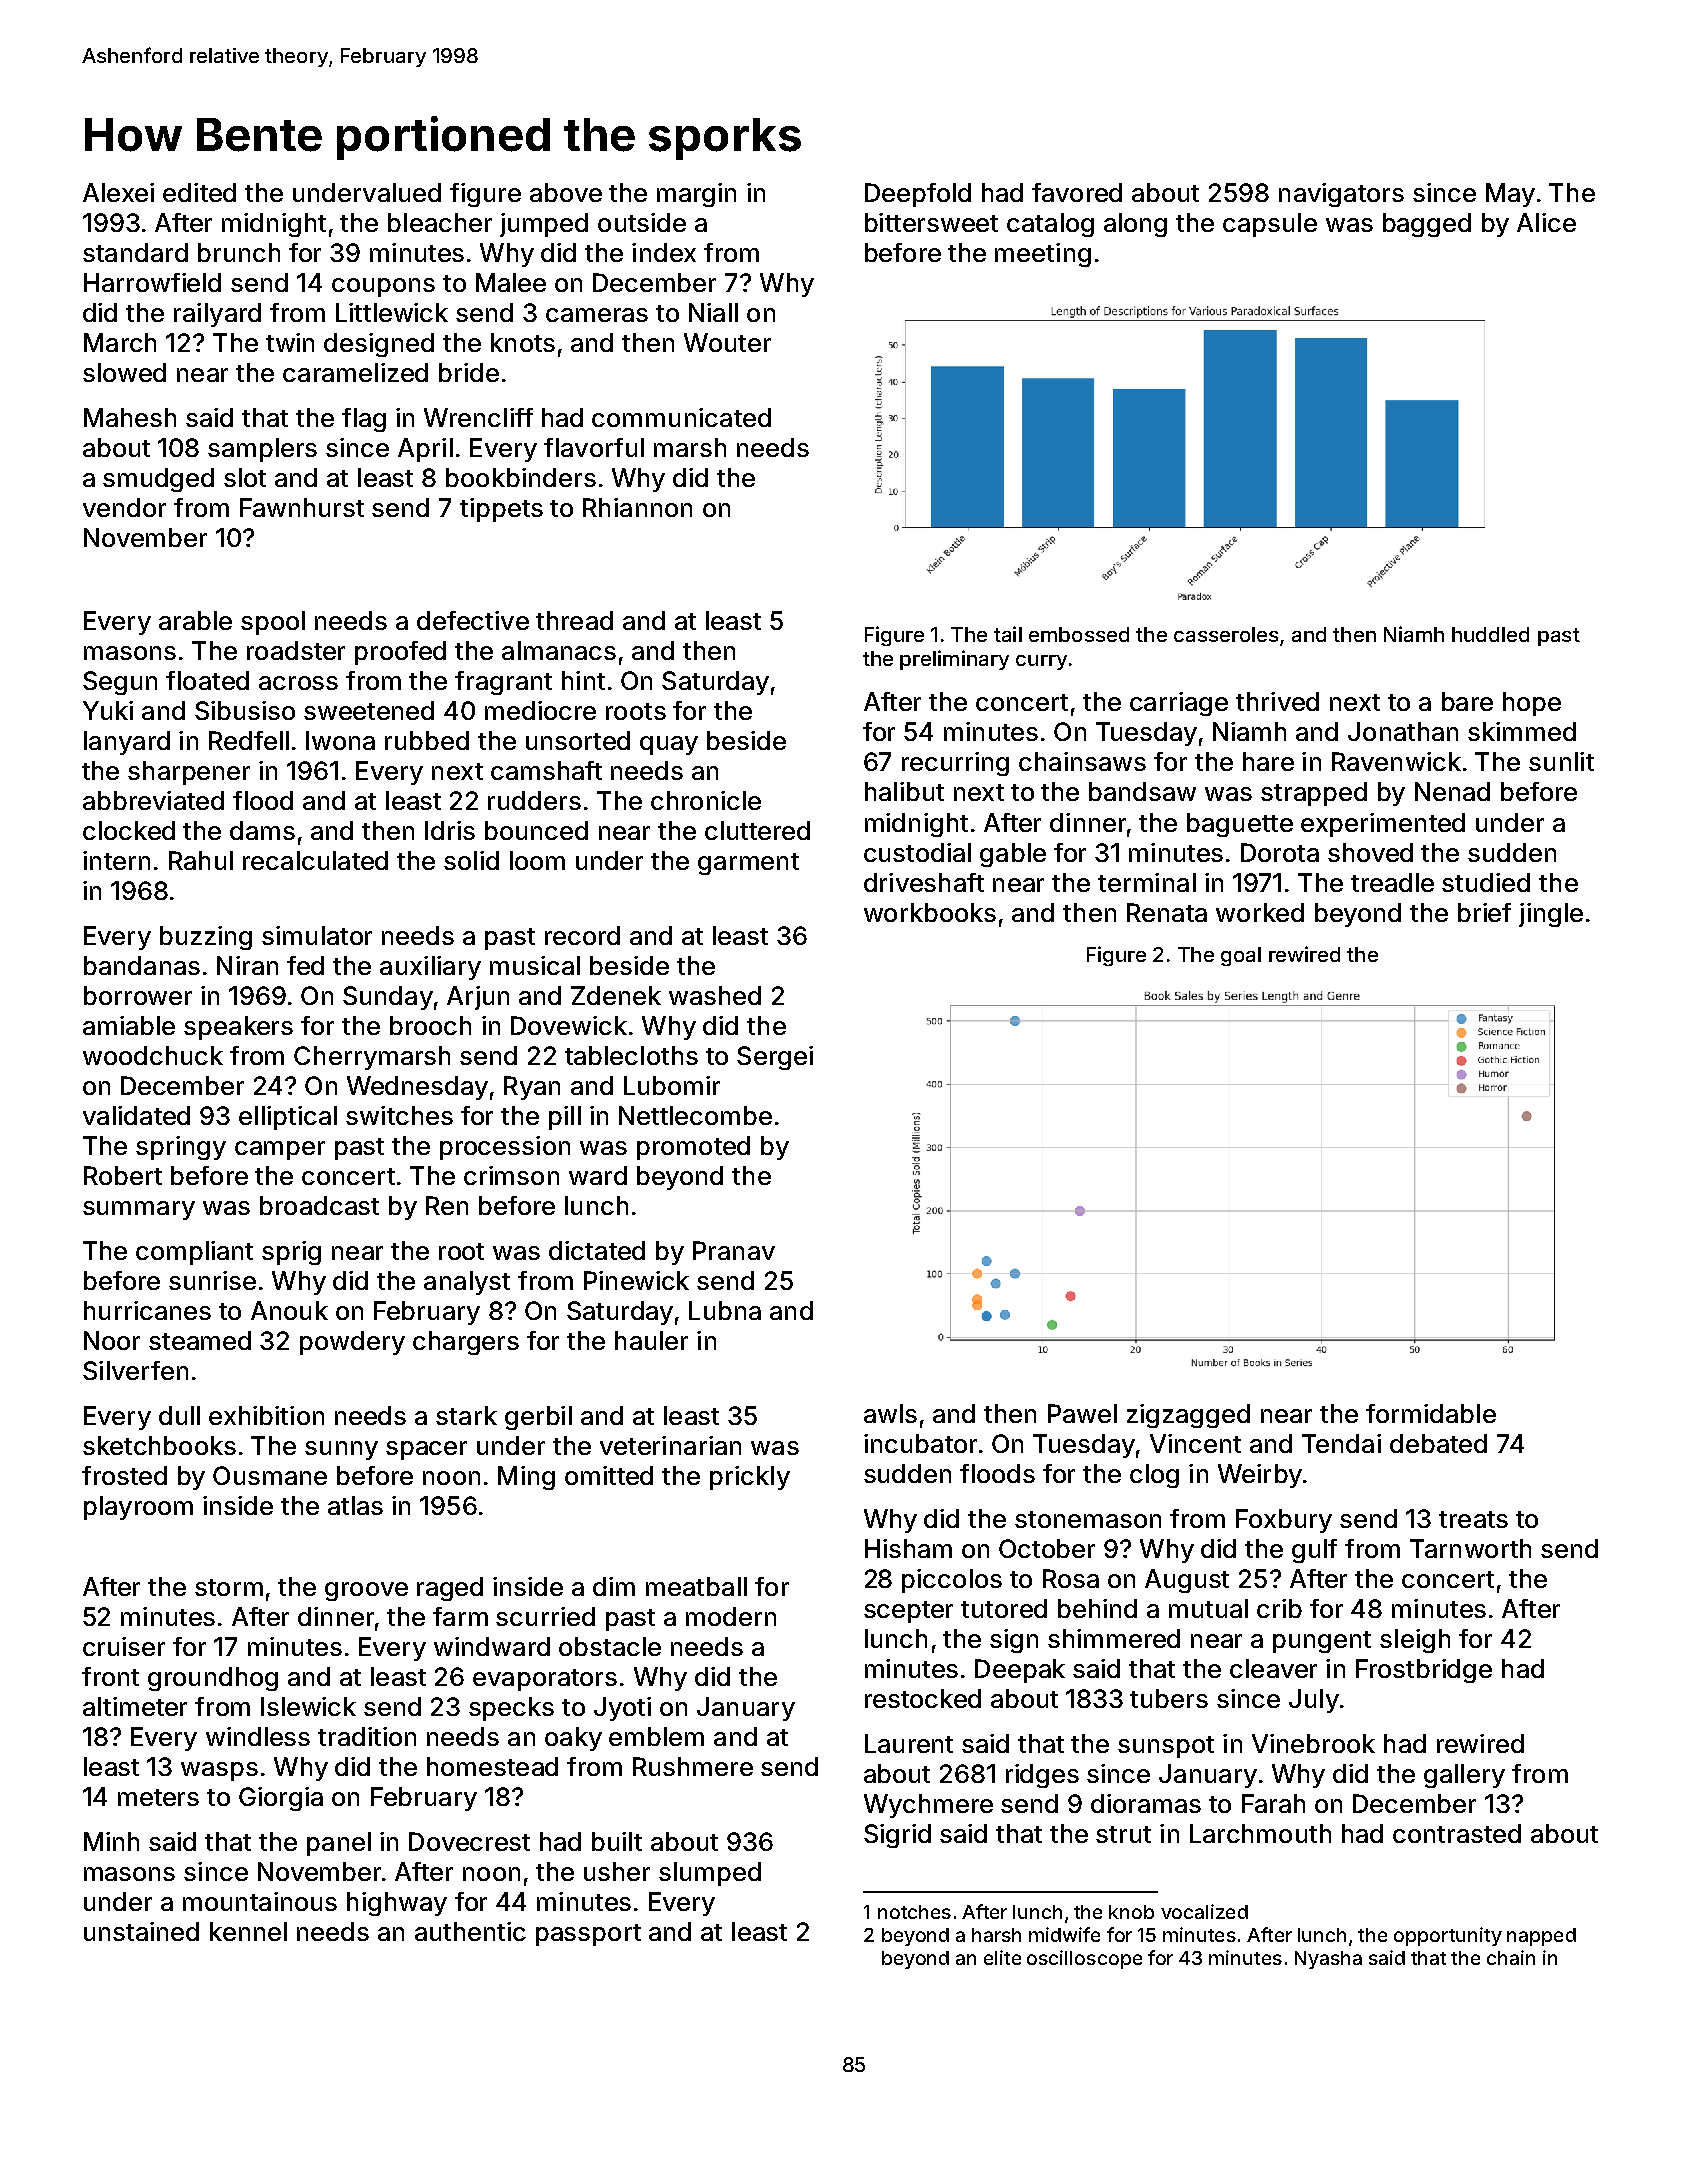 Image resolution: width=1683 pixels, height=2178 pixels. What do you see at coordinates (511, 282) in the image?
I see `Malee` at bounding box center [511, 282].
